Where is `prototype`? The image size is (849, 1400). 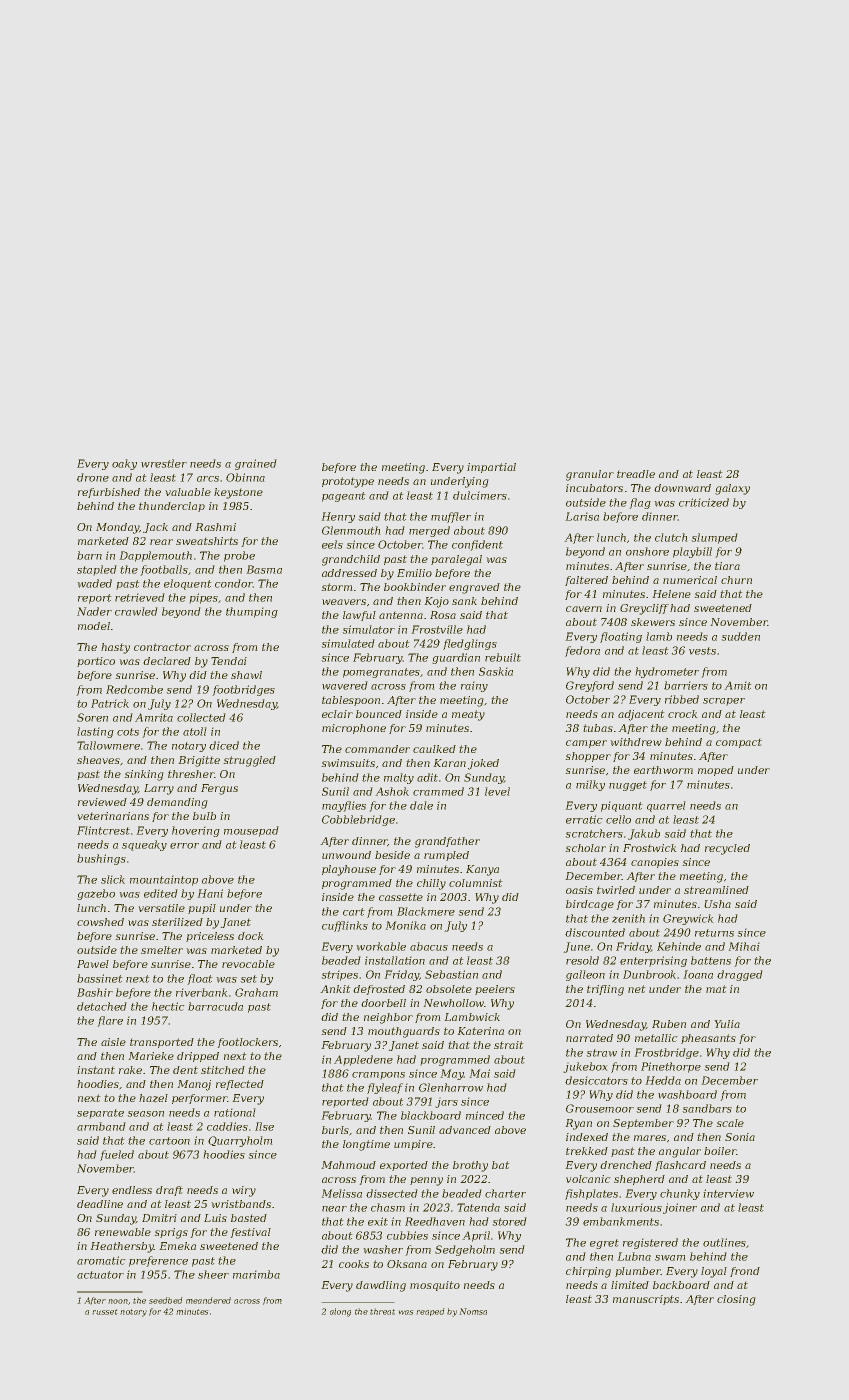 prototype is located at coordinates (348, 482).
